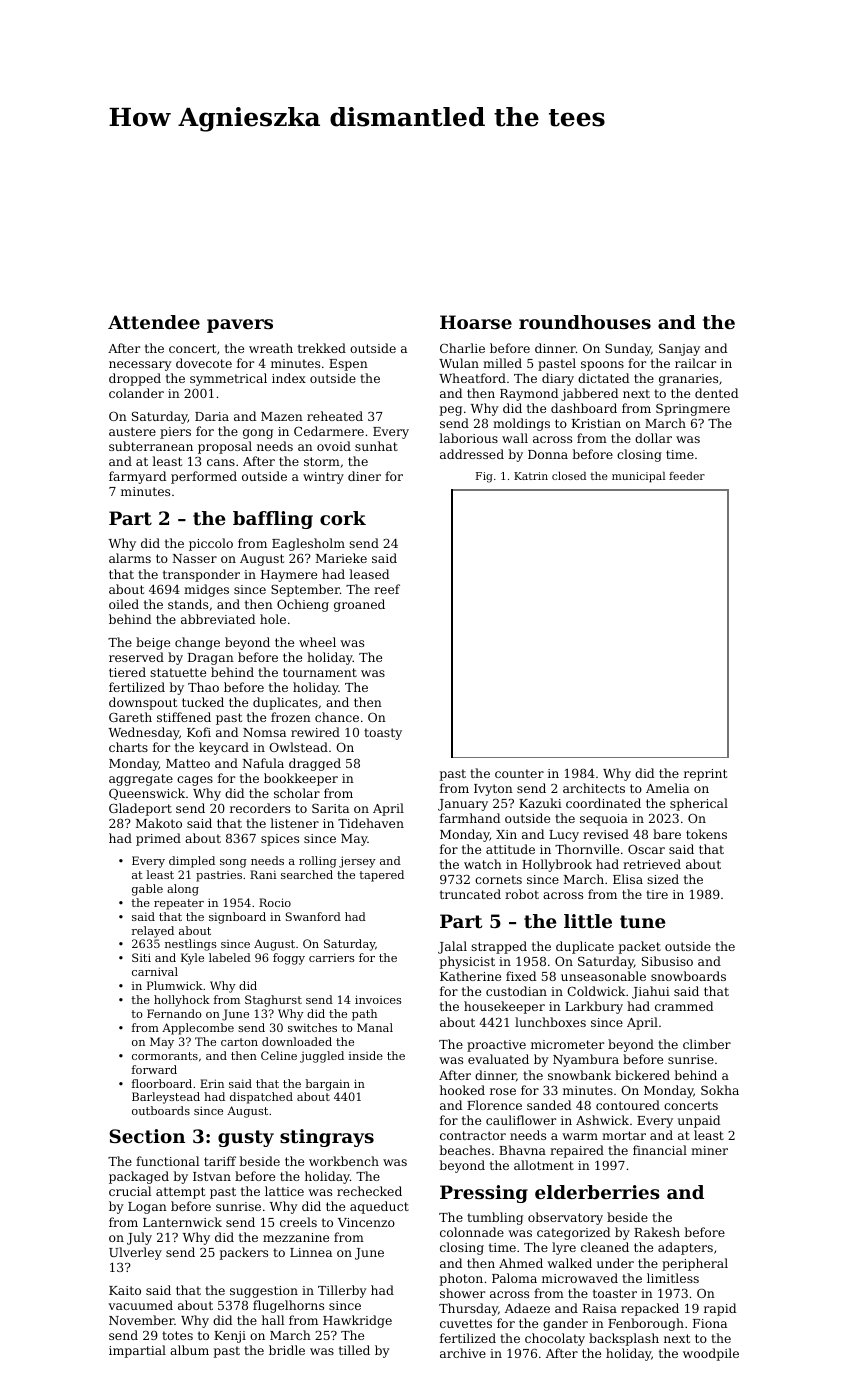 The width and height of the screenshot is (849, 1400). I want to click on Espen, so click(348, 365).
